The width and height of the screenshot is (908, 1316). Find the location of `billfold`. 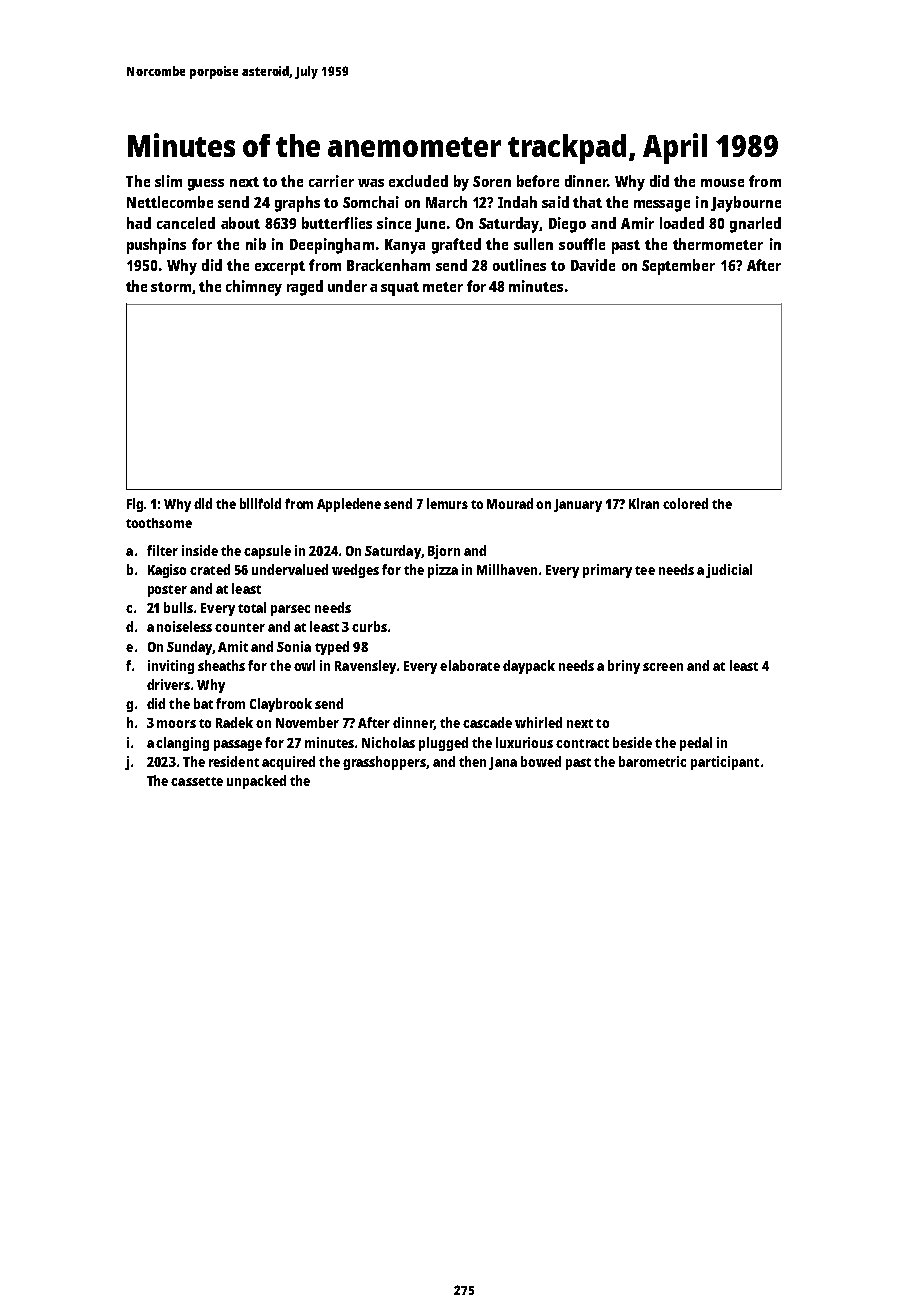

billfold is located at coordinates (260, 503).
